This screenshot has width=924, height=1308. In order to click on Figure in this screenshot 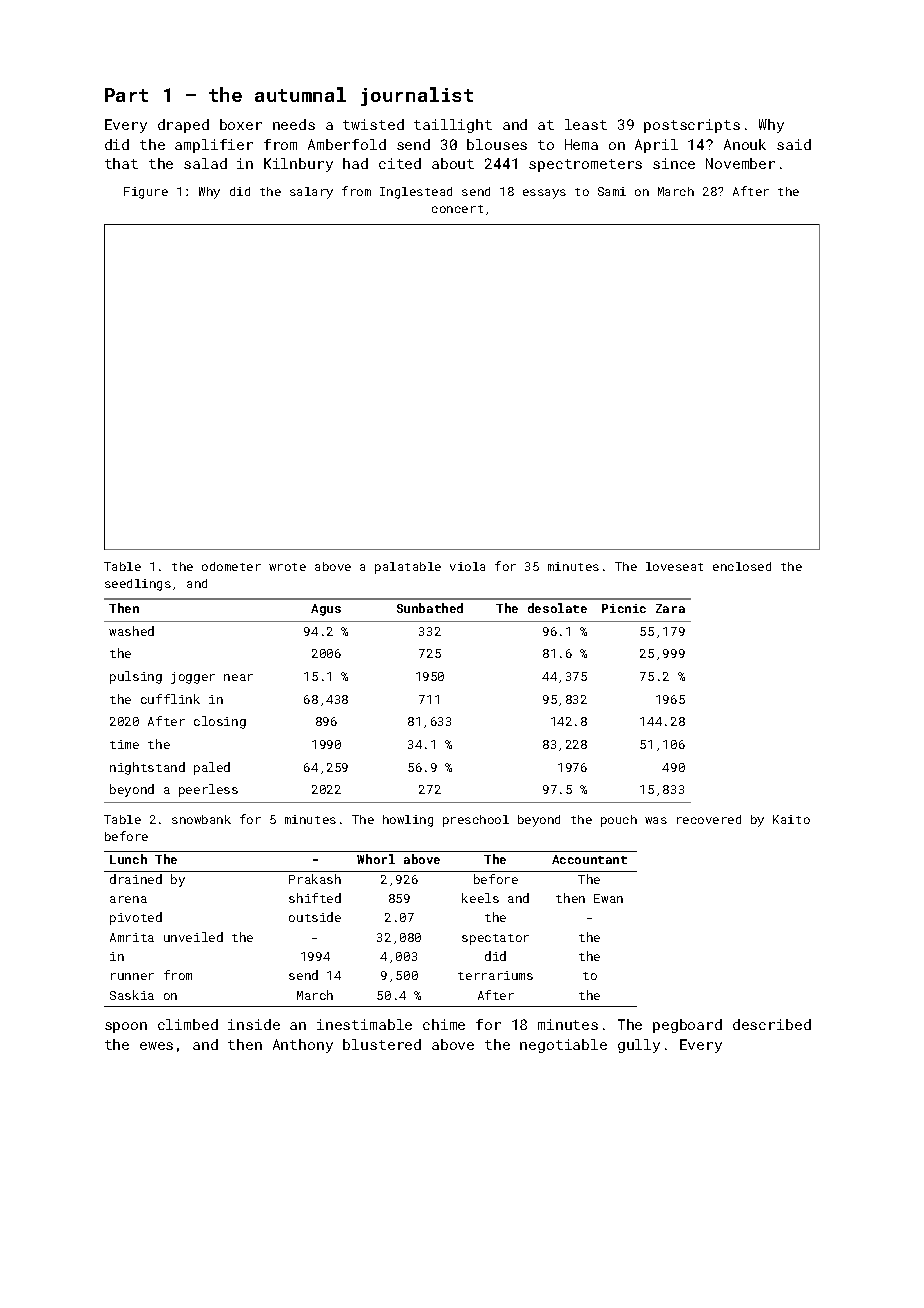, I will do `click(146, 193)`.
